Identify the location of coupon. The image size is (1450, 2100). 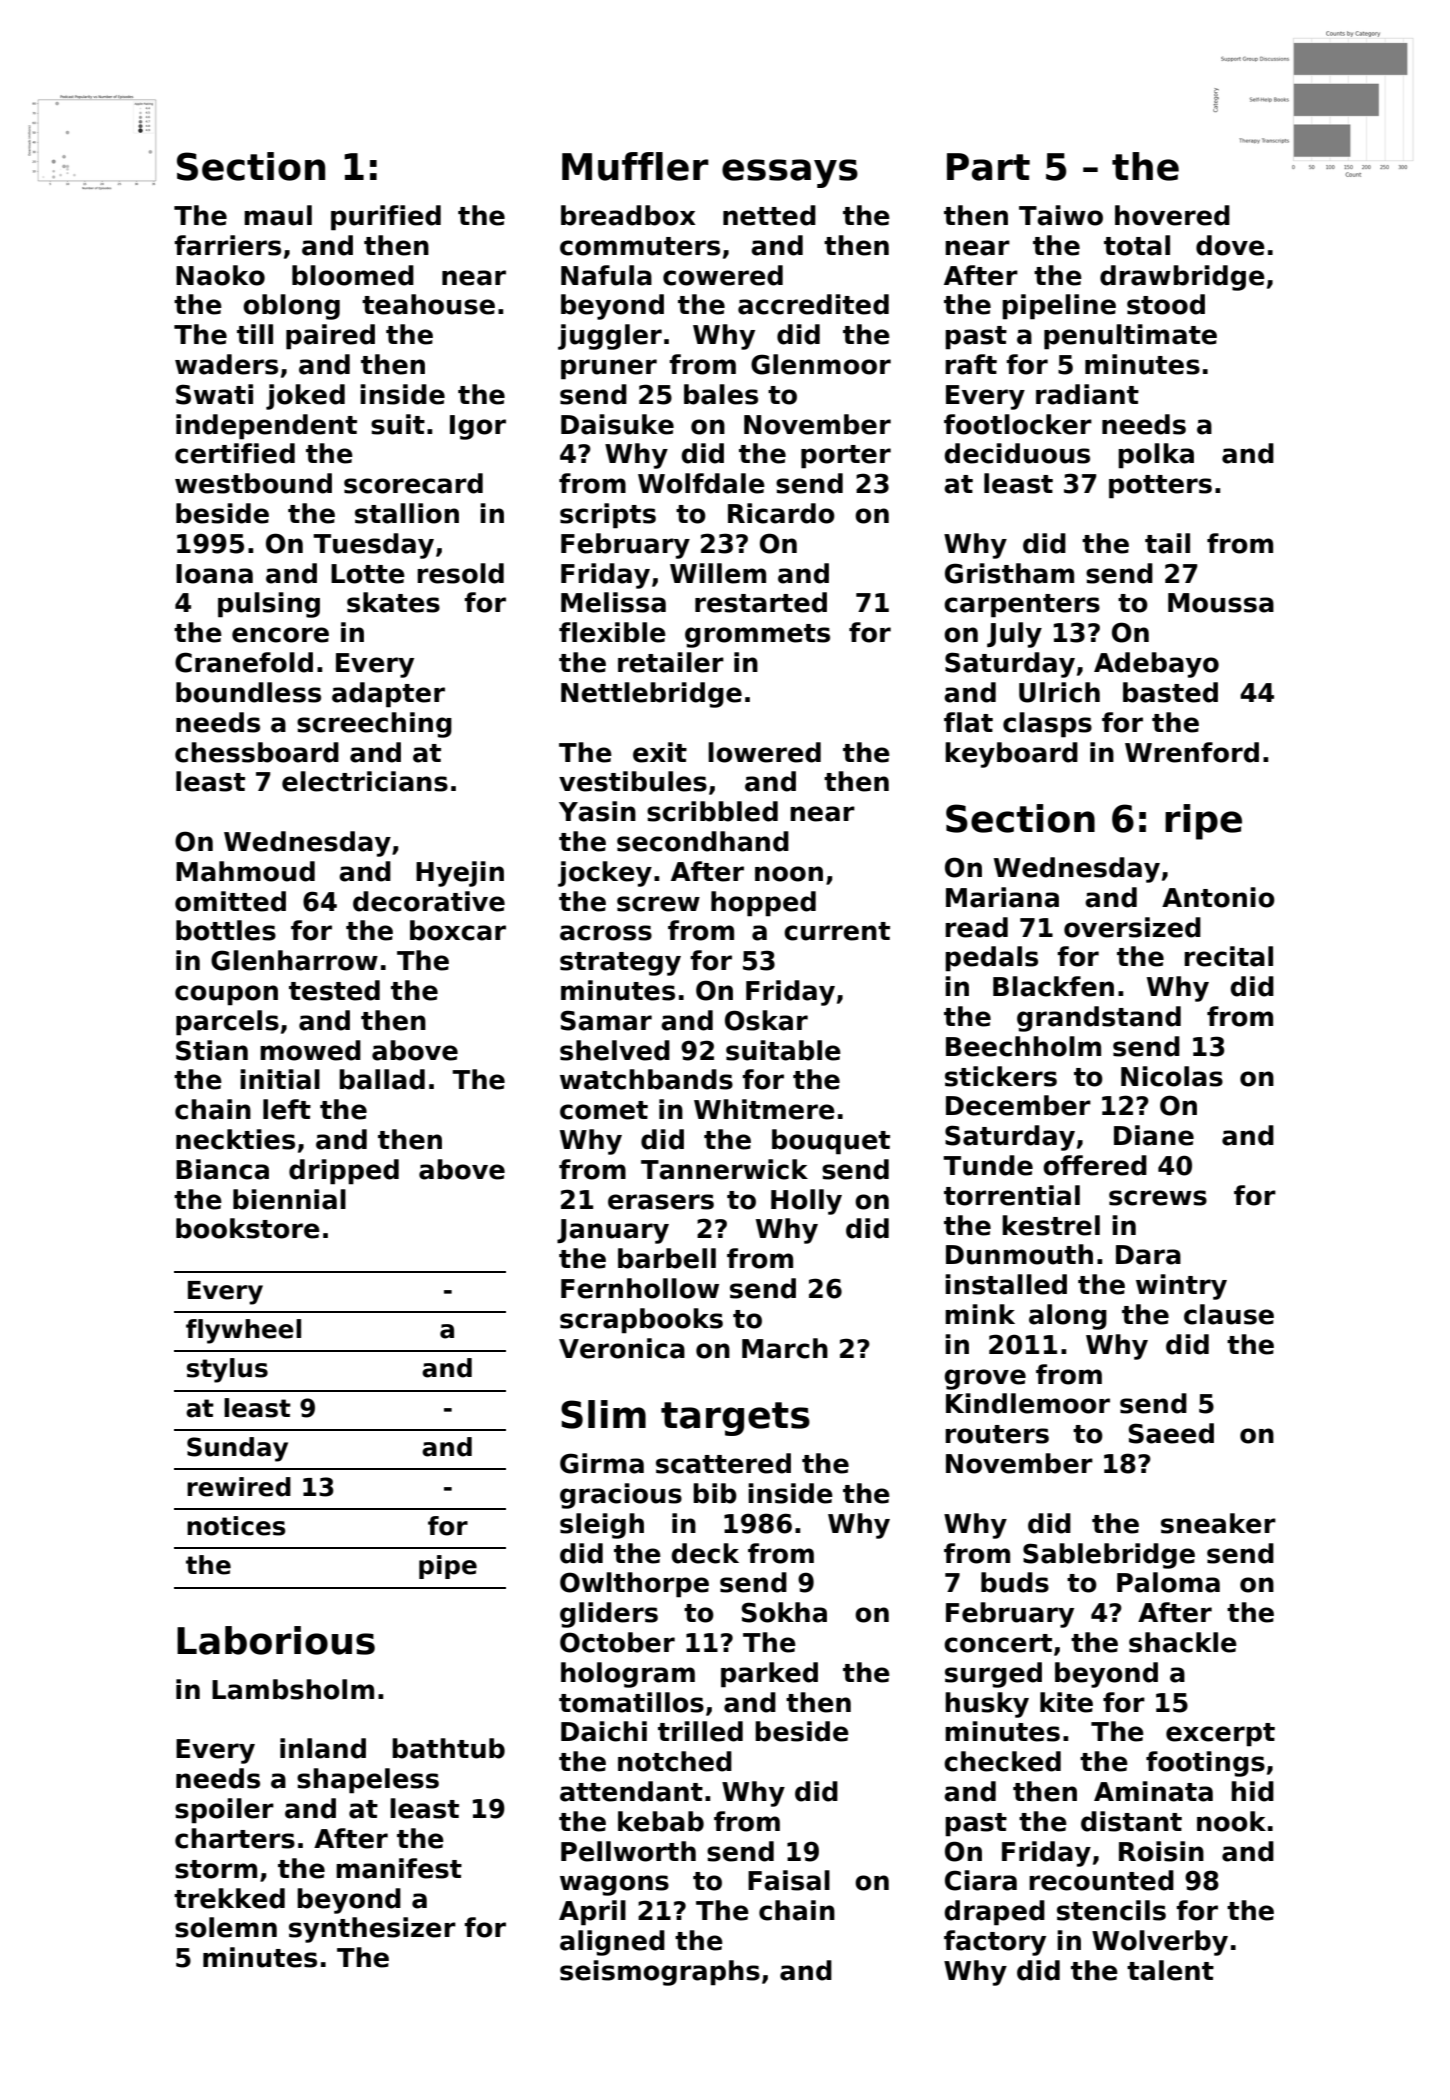
(226, 995).
